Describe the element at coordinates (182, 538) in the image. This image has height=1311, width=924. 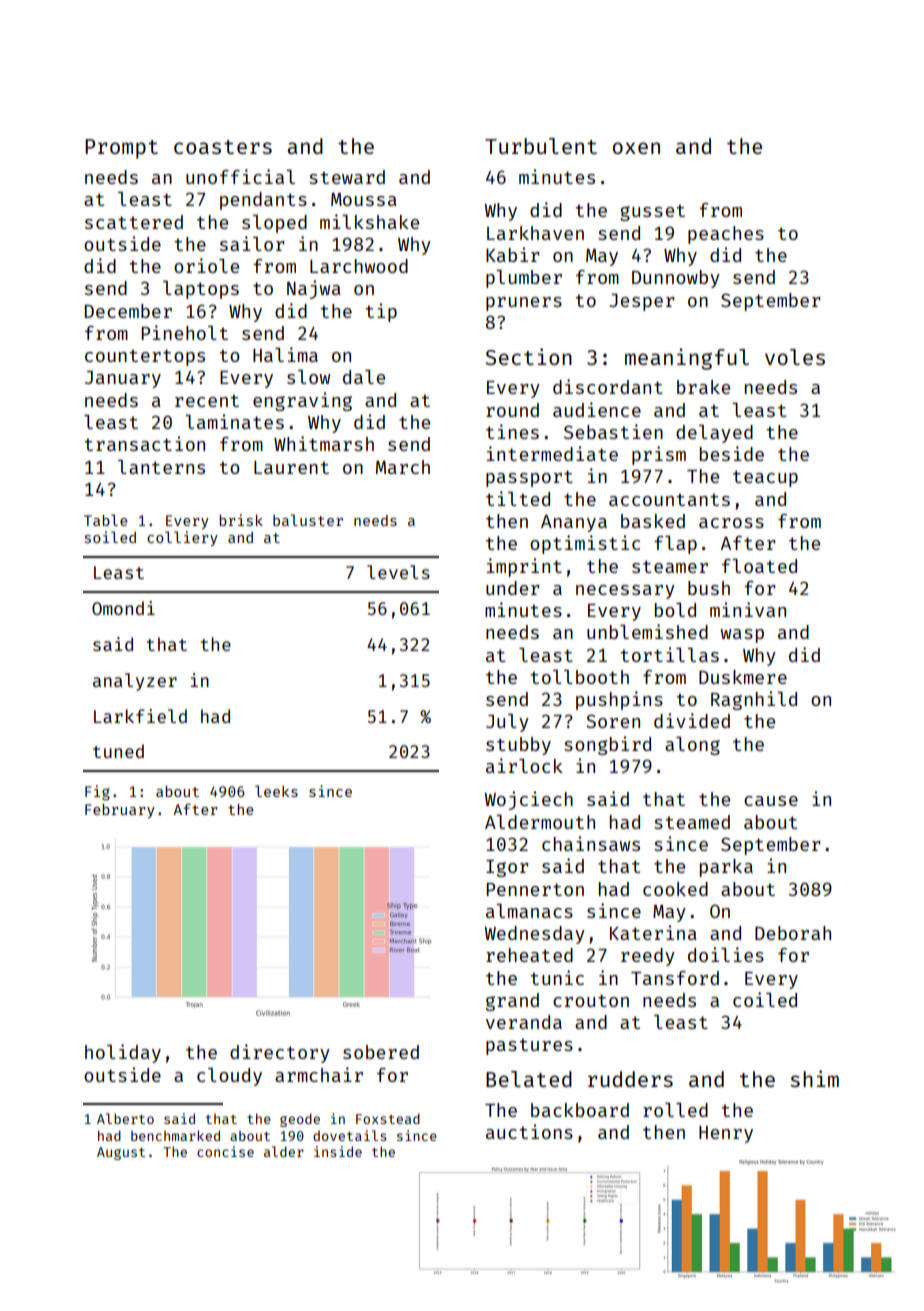
I see `colliery` at that location.
